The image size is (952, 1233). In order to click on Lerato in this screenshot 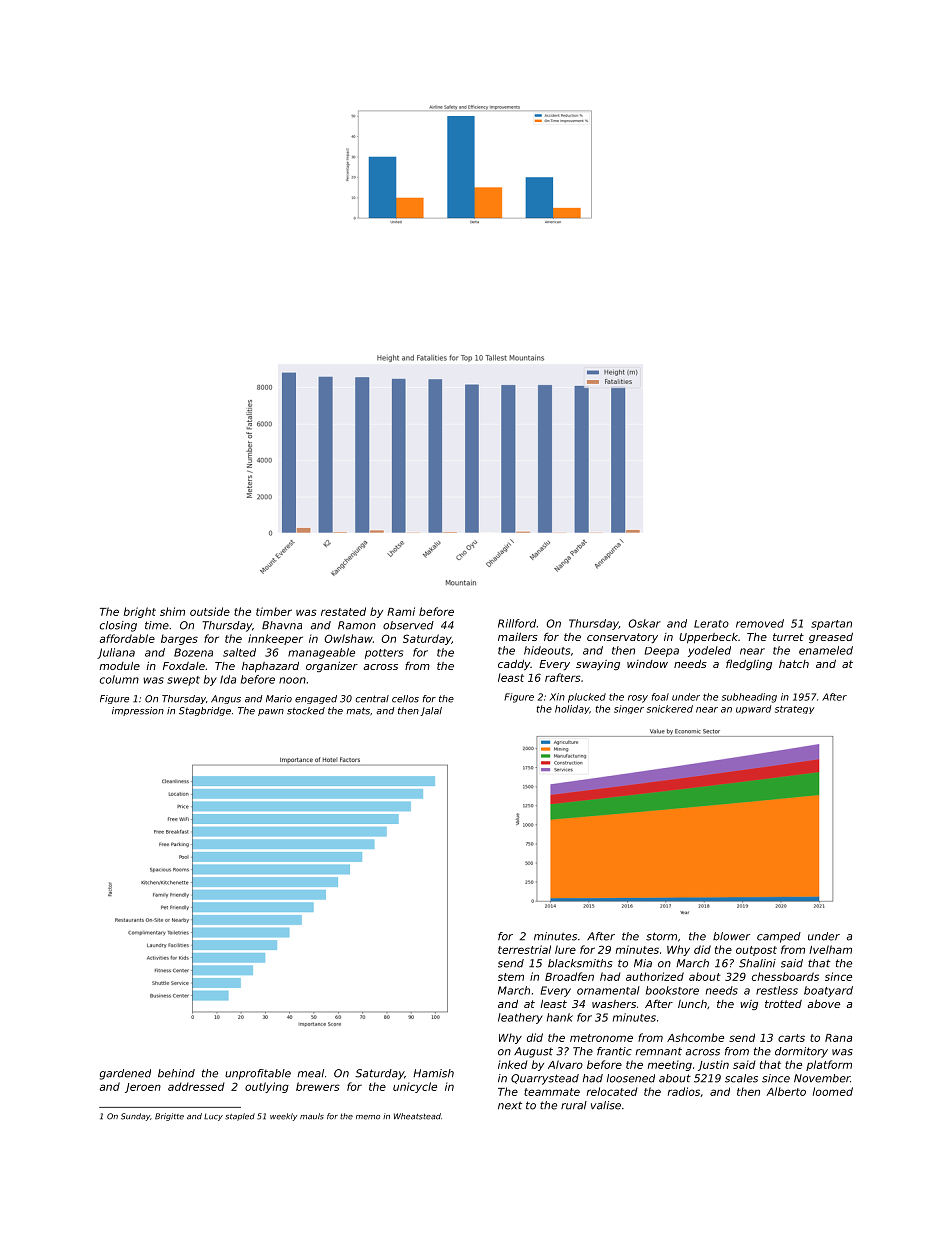, I will do `click(711, 624)`.
